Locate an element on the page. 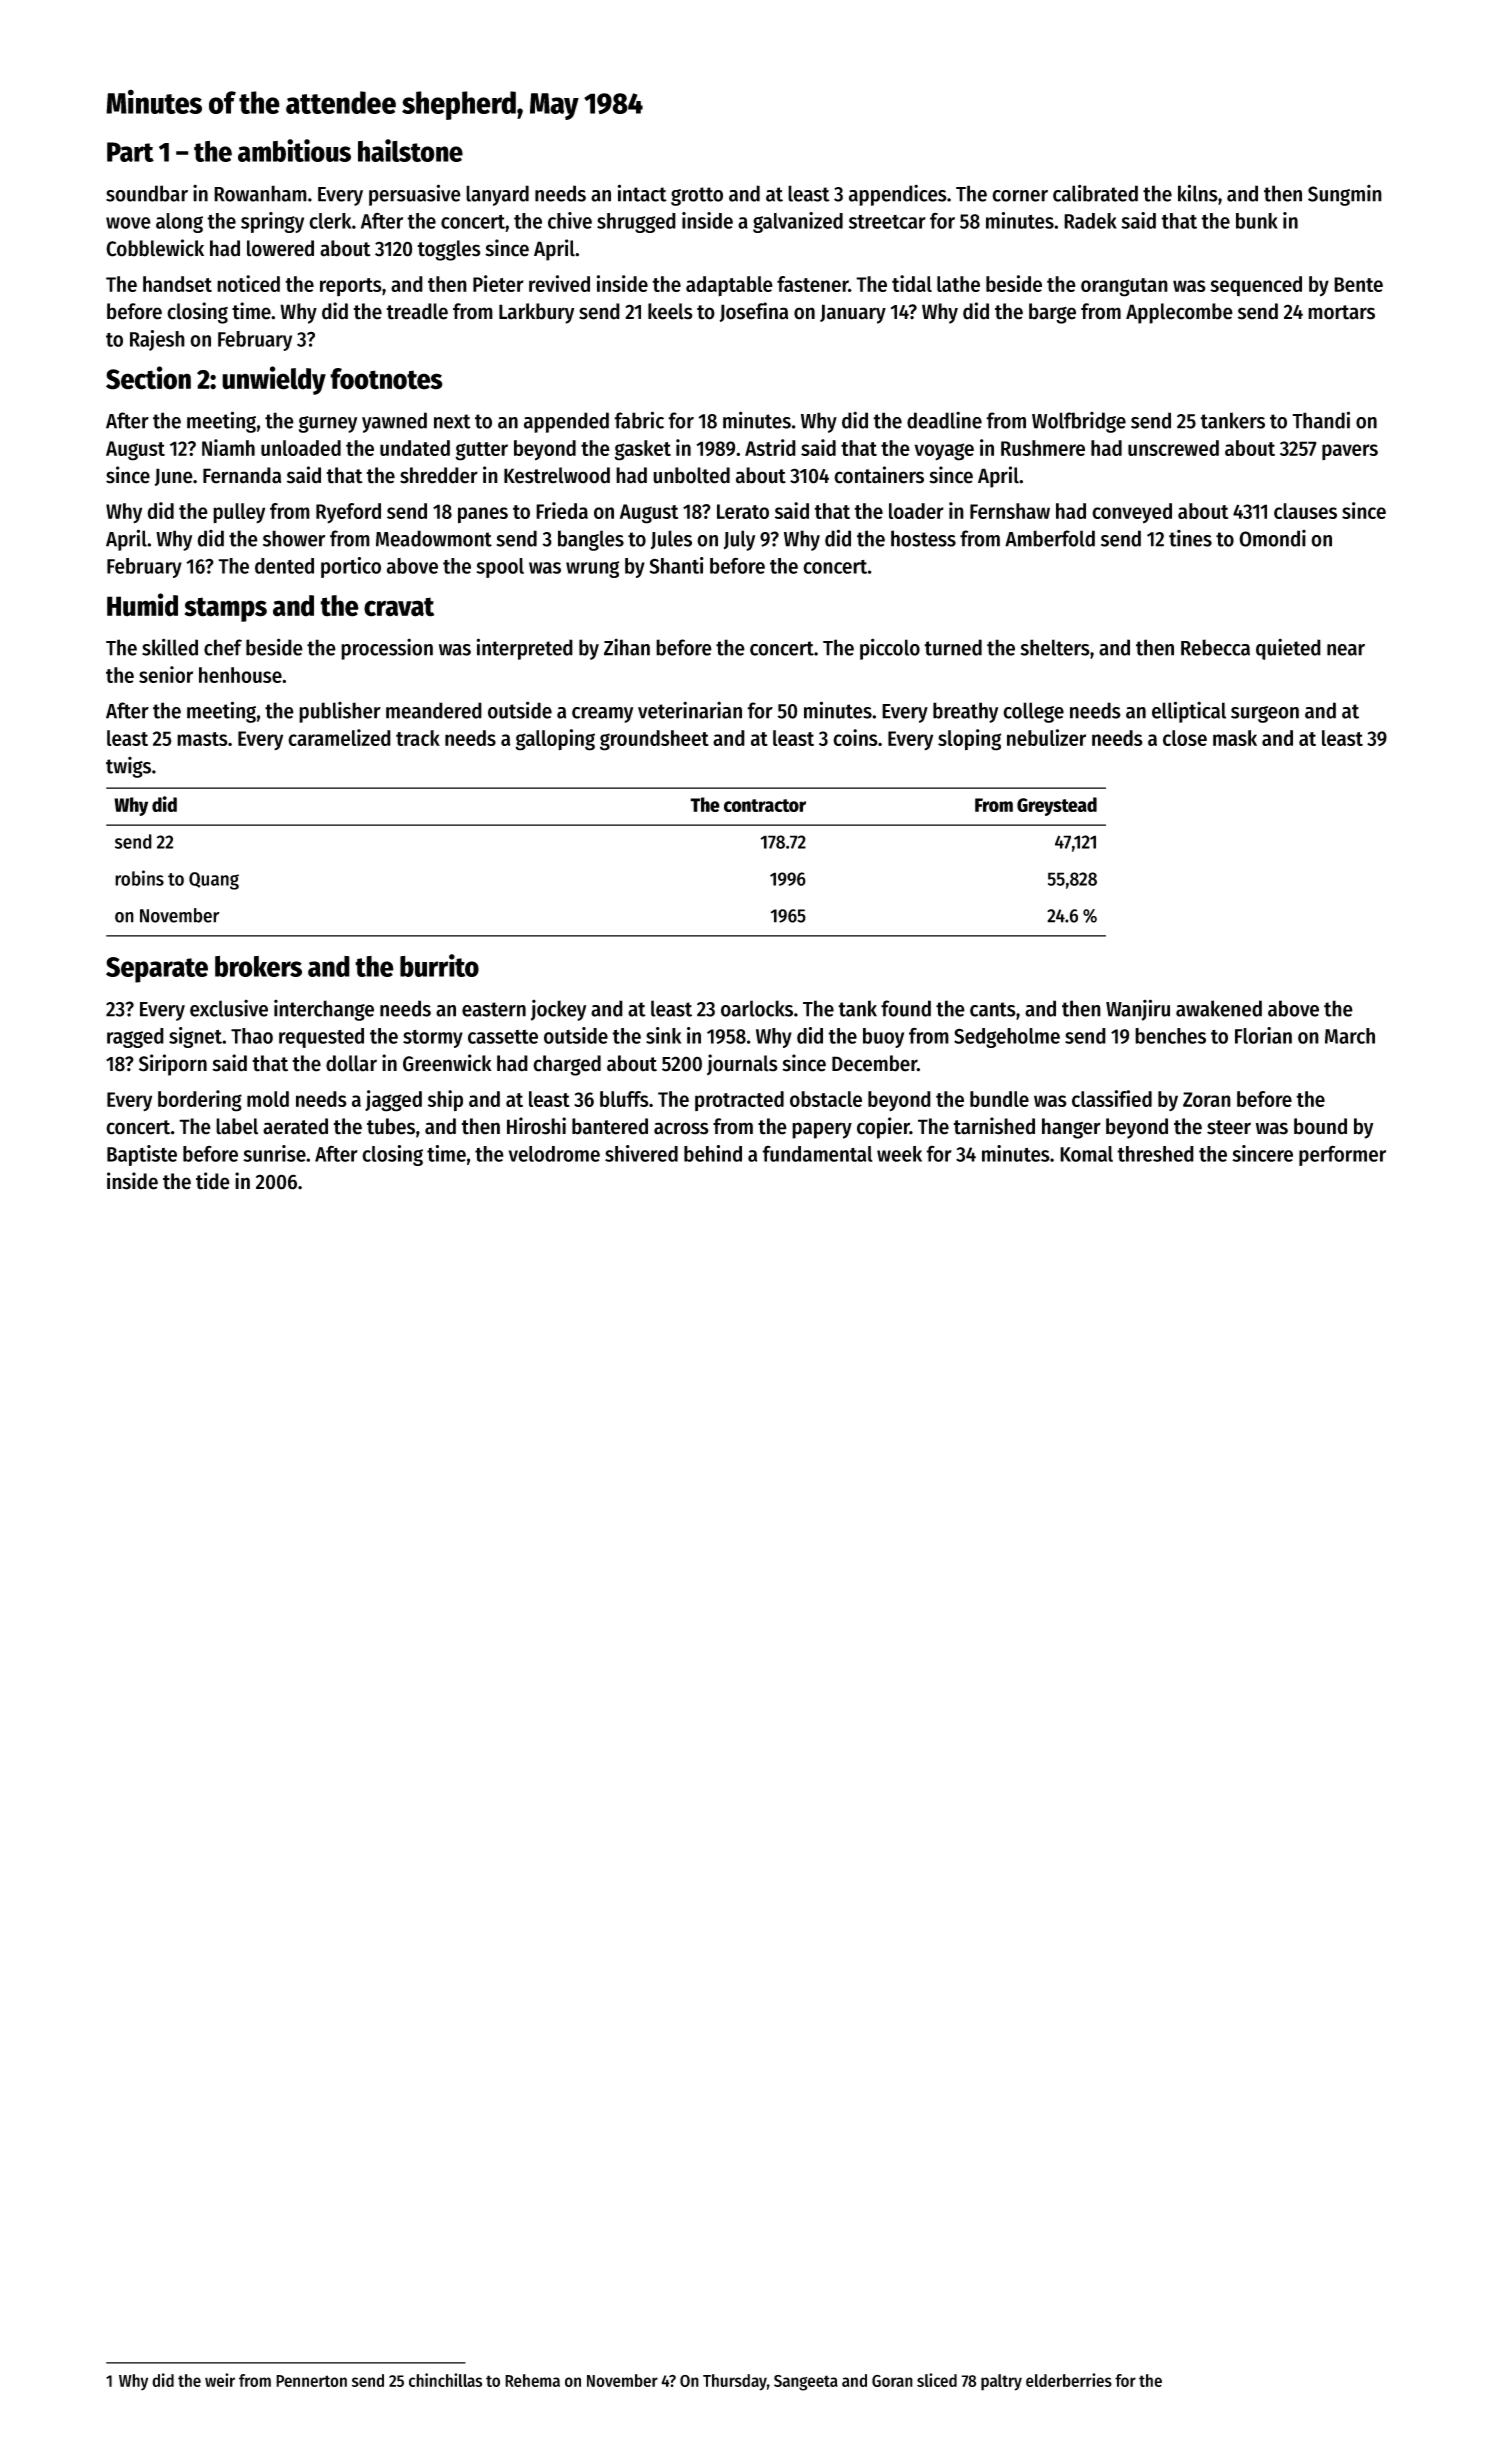 The height and width of the image is (2464, 1496). surgeon is located at coordinates (1265, 714).
